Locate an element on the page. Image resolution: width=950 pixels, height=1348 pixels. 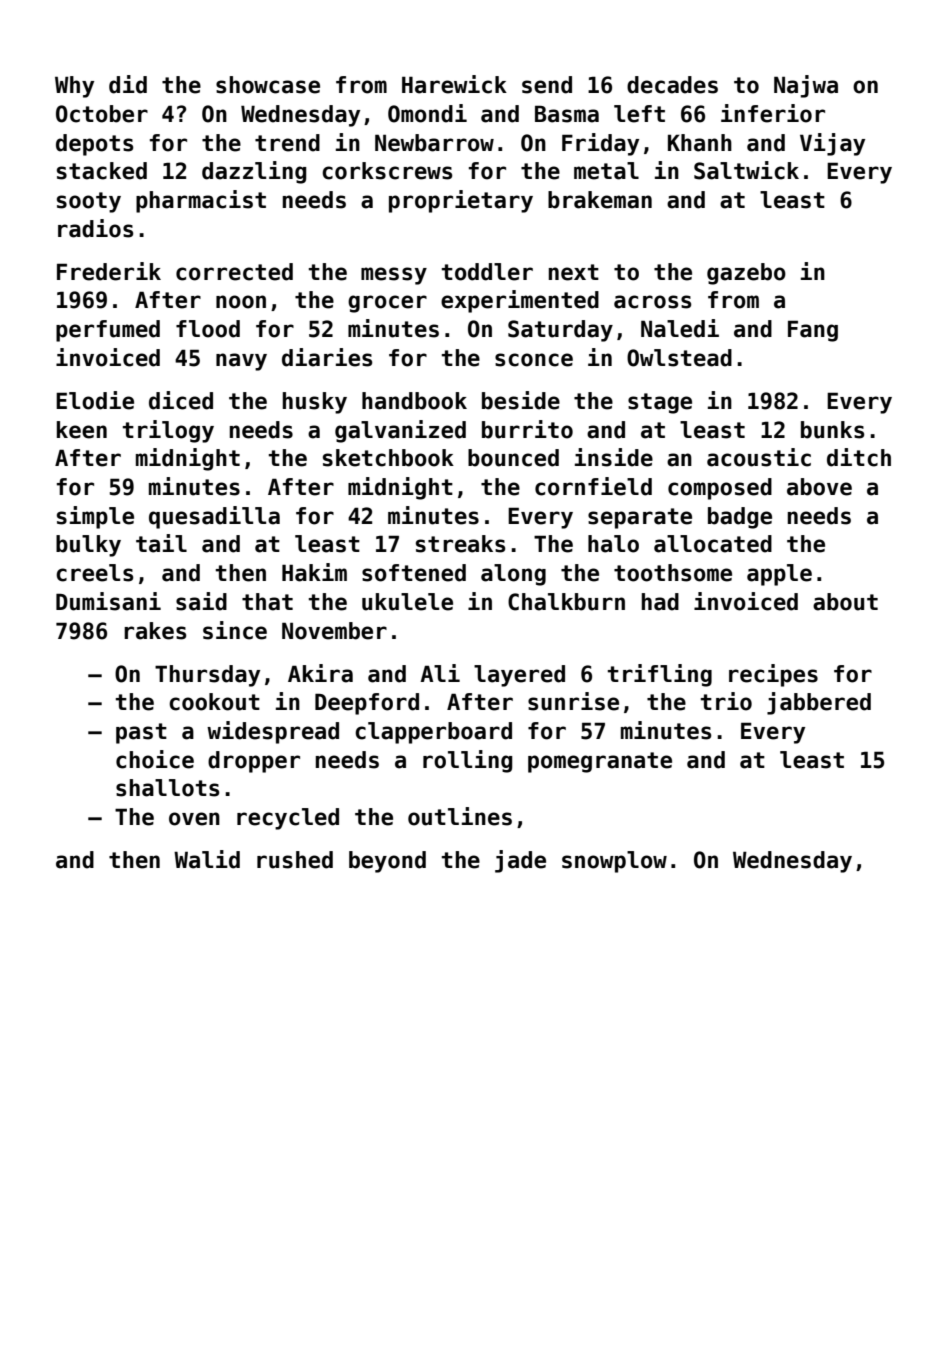
Walid is located at coordinates (207, 859).
